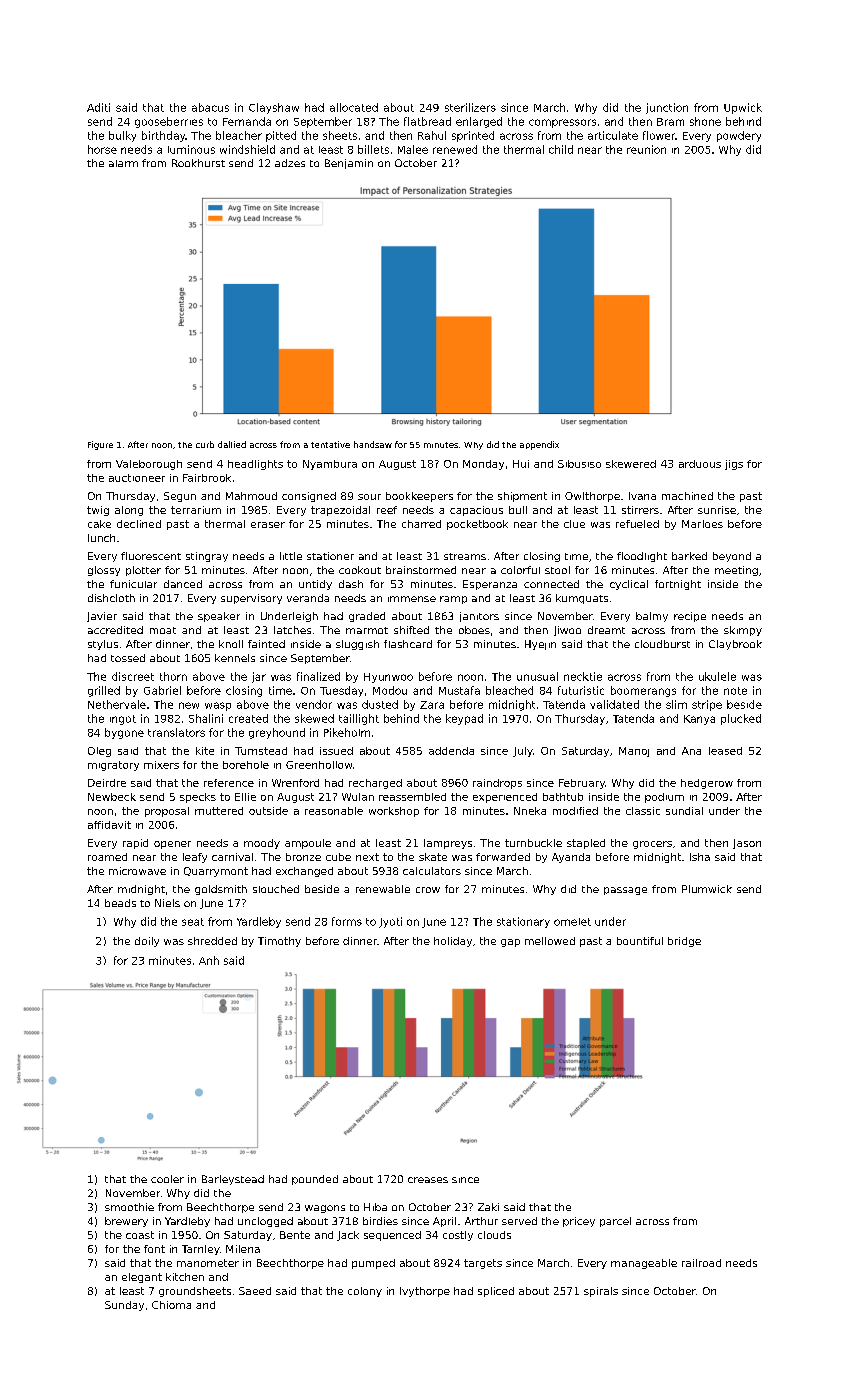  I want to click on Ivythorpe, so click(425, 1292).
